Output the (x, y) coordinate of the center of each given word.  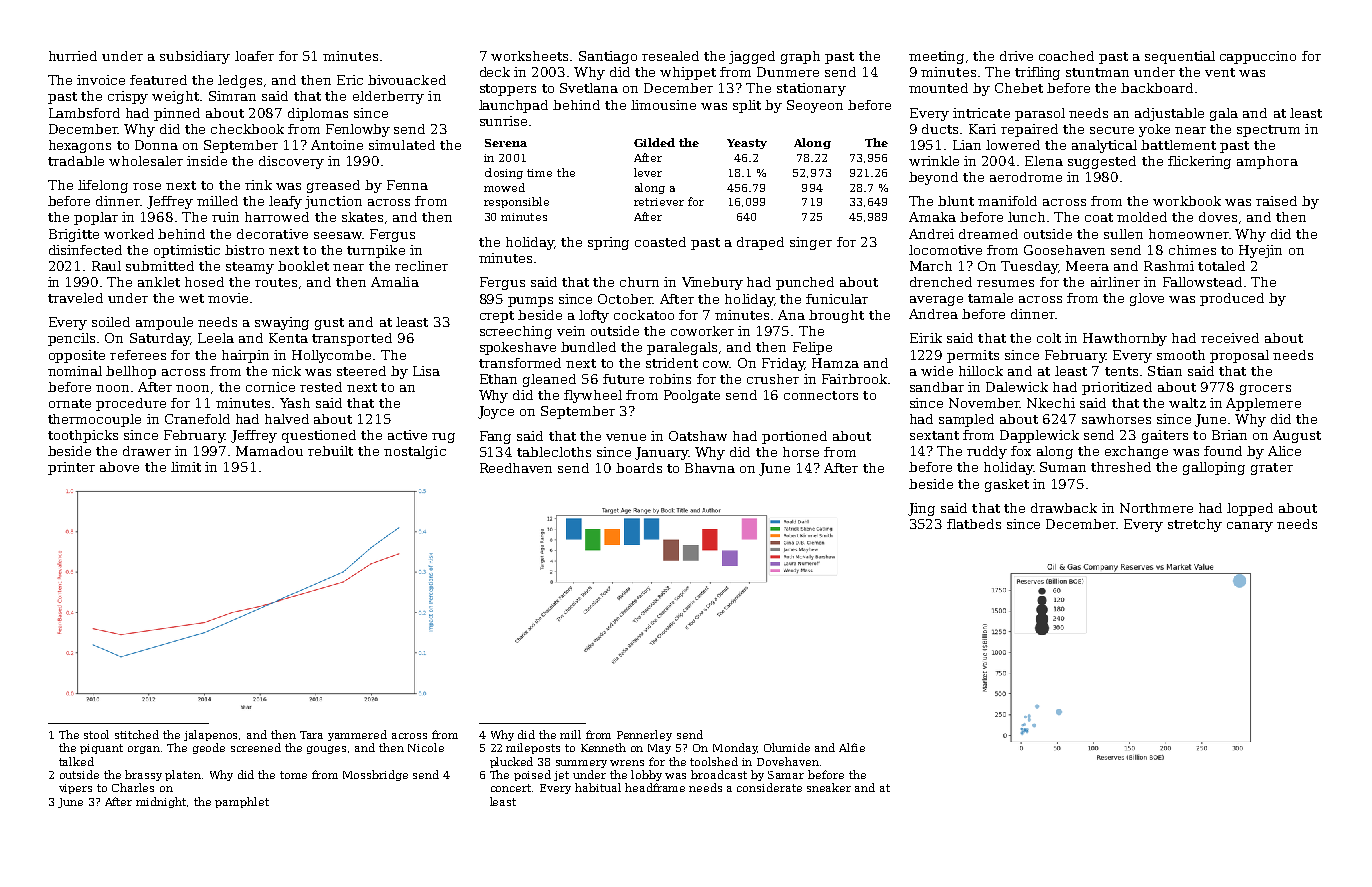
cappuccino (1258, 57)
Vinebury (712, 283)
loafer (254, 56)
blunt (956, 201)
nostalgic (415, 452)
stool (96, 734)
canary (1250, 527)
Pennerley (644, 735)
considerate (769, 787)
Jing (921, 509)
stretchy (1195, 525)
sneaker (829, 787)
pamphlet (242, 802)
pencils (71, 339)
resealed (670, 56)
